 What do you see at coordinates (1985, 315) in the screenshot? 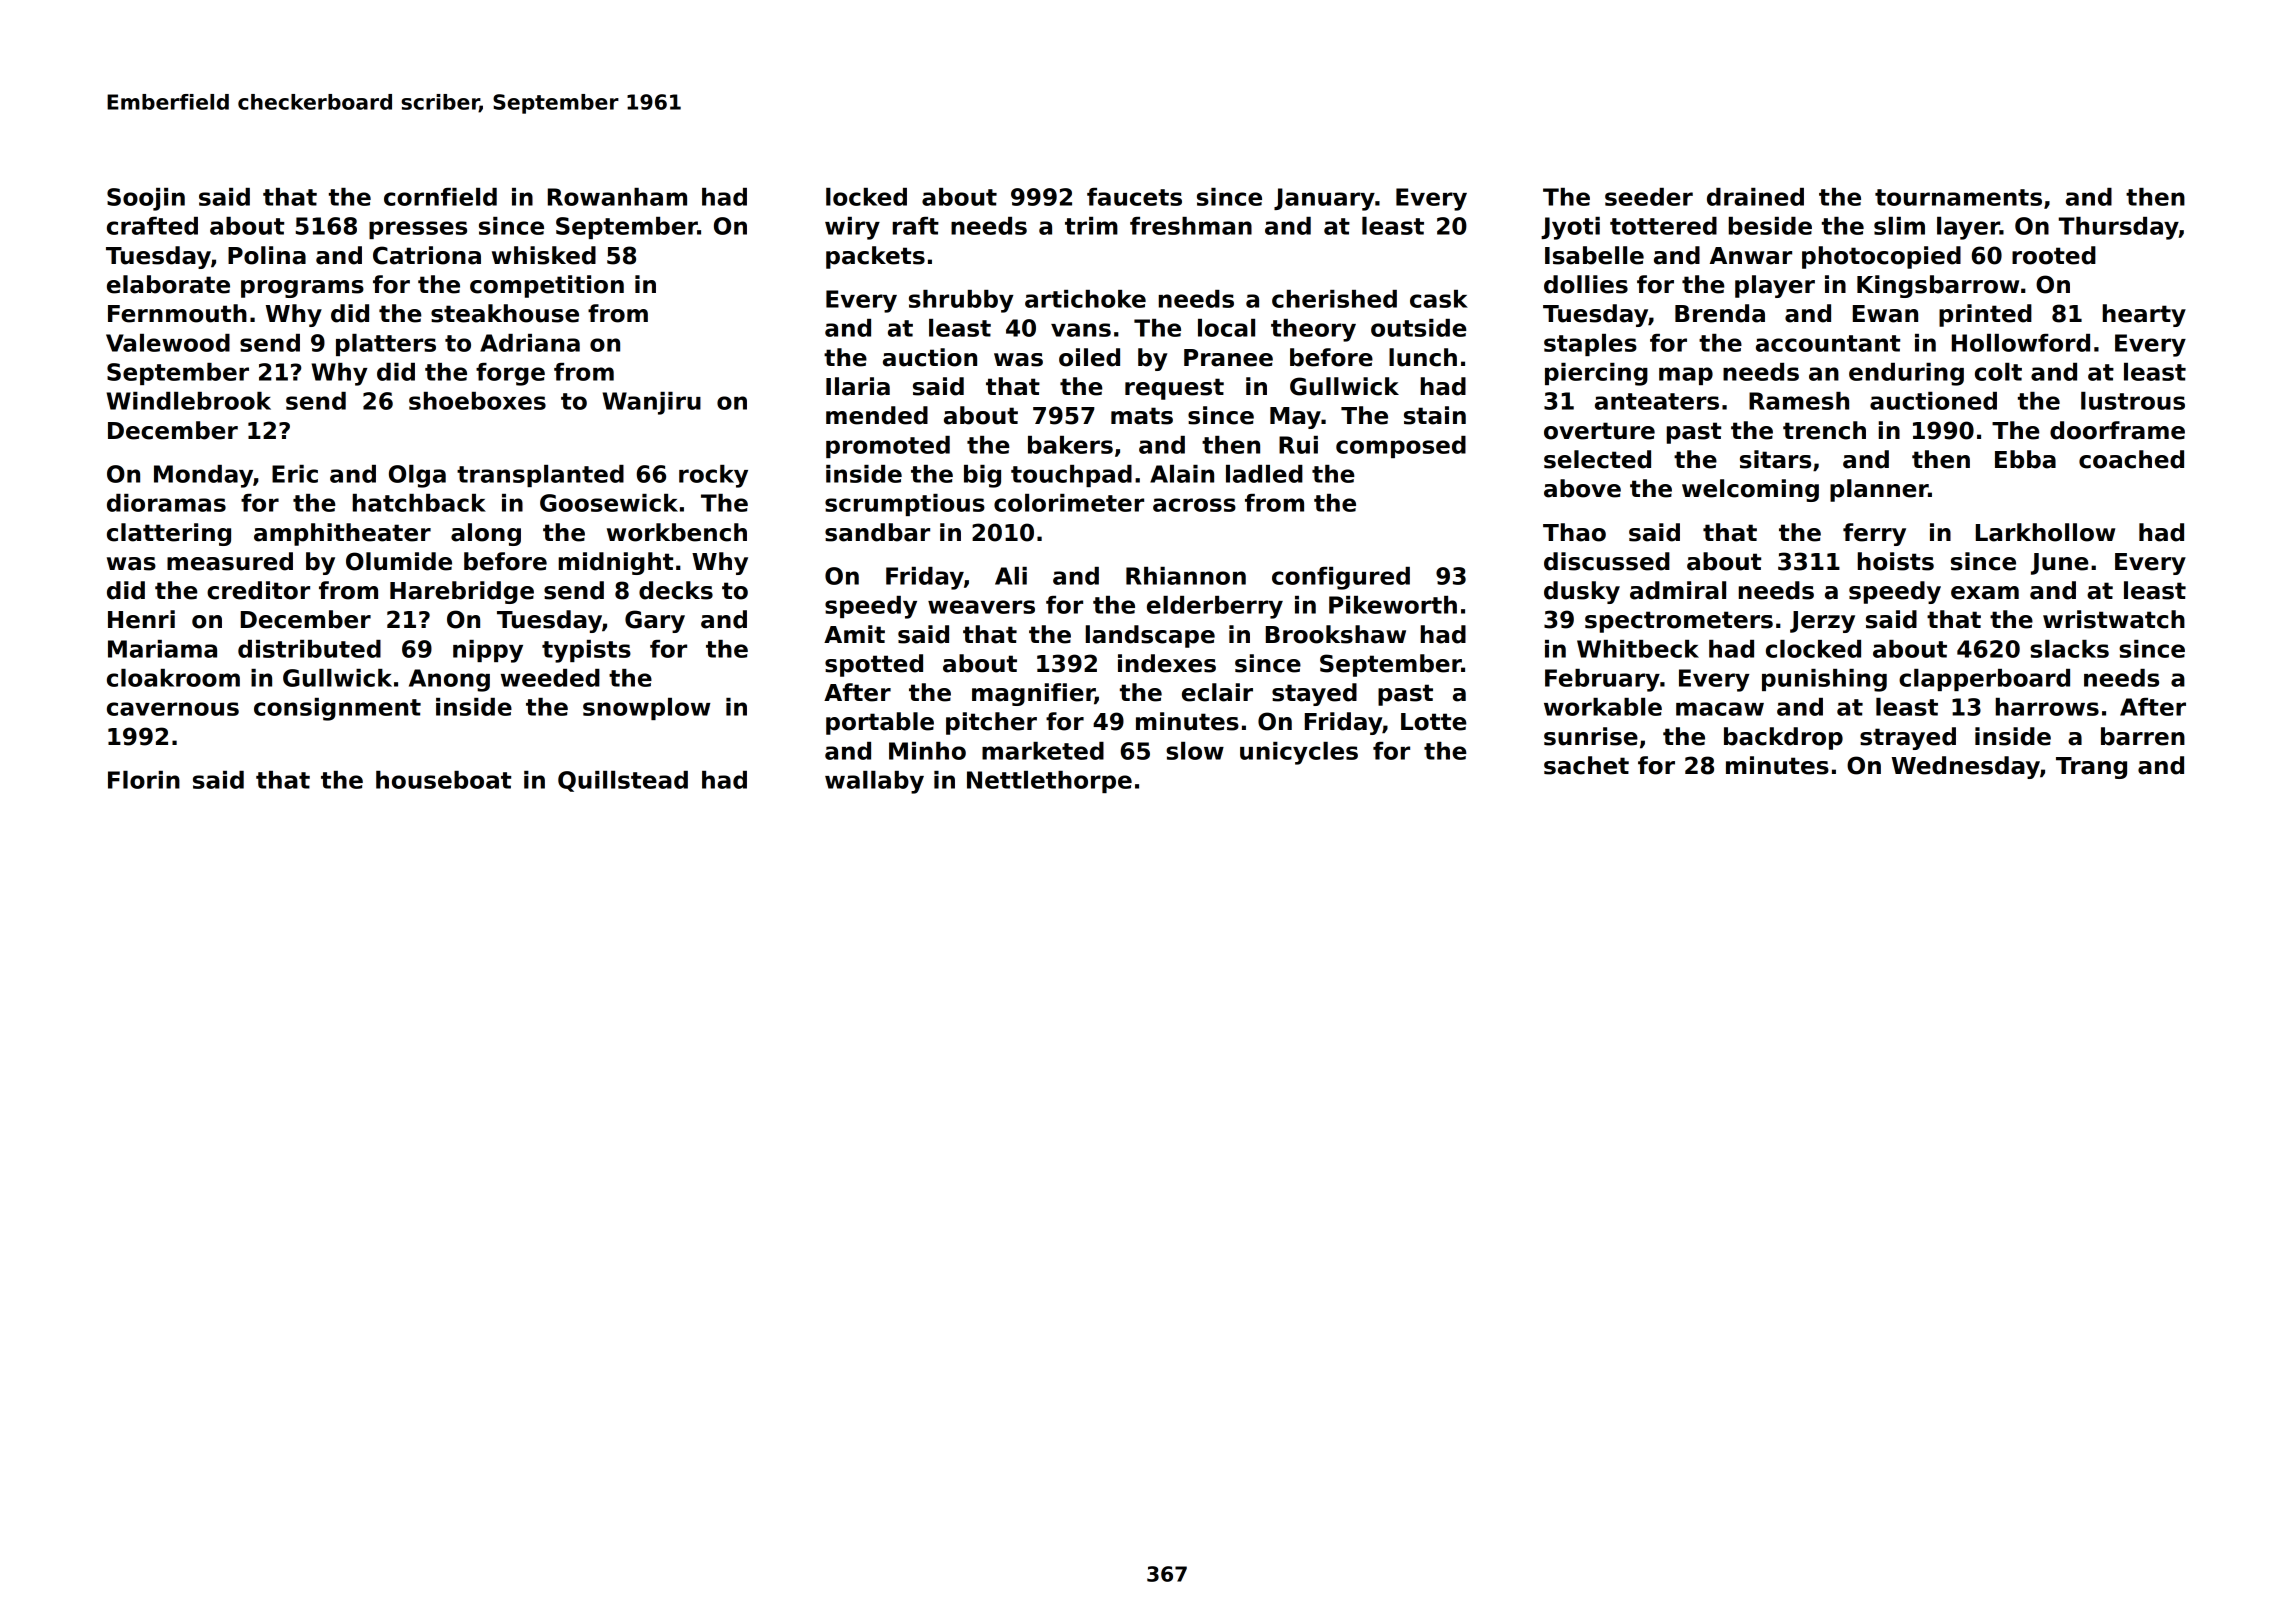
I see `printed` at bounding box center [1985, 315].
